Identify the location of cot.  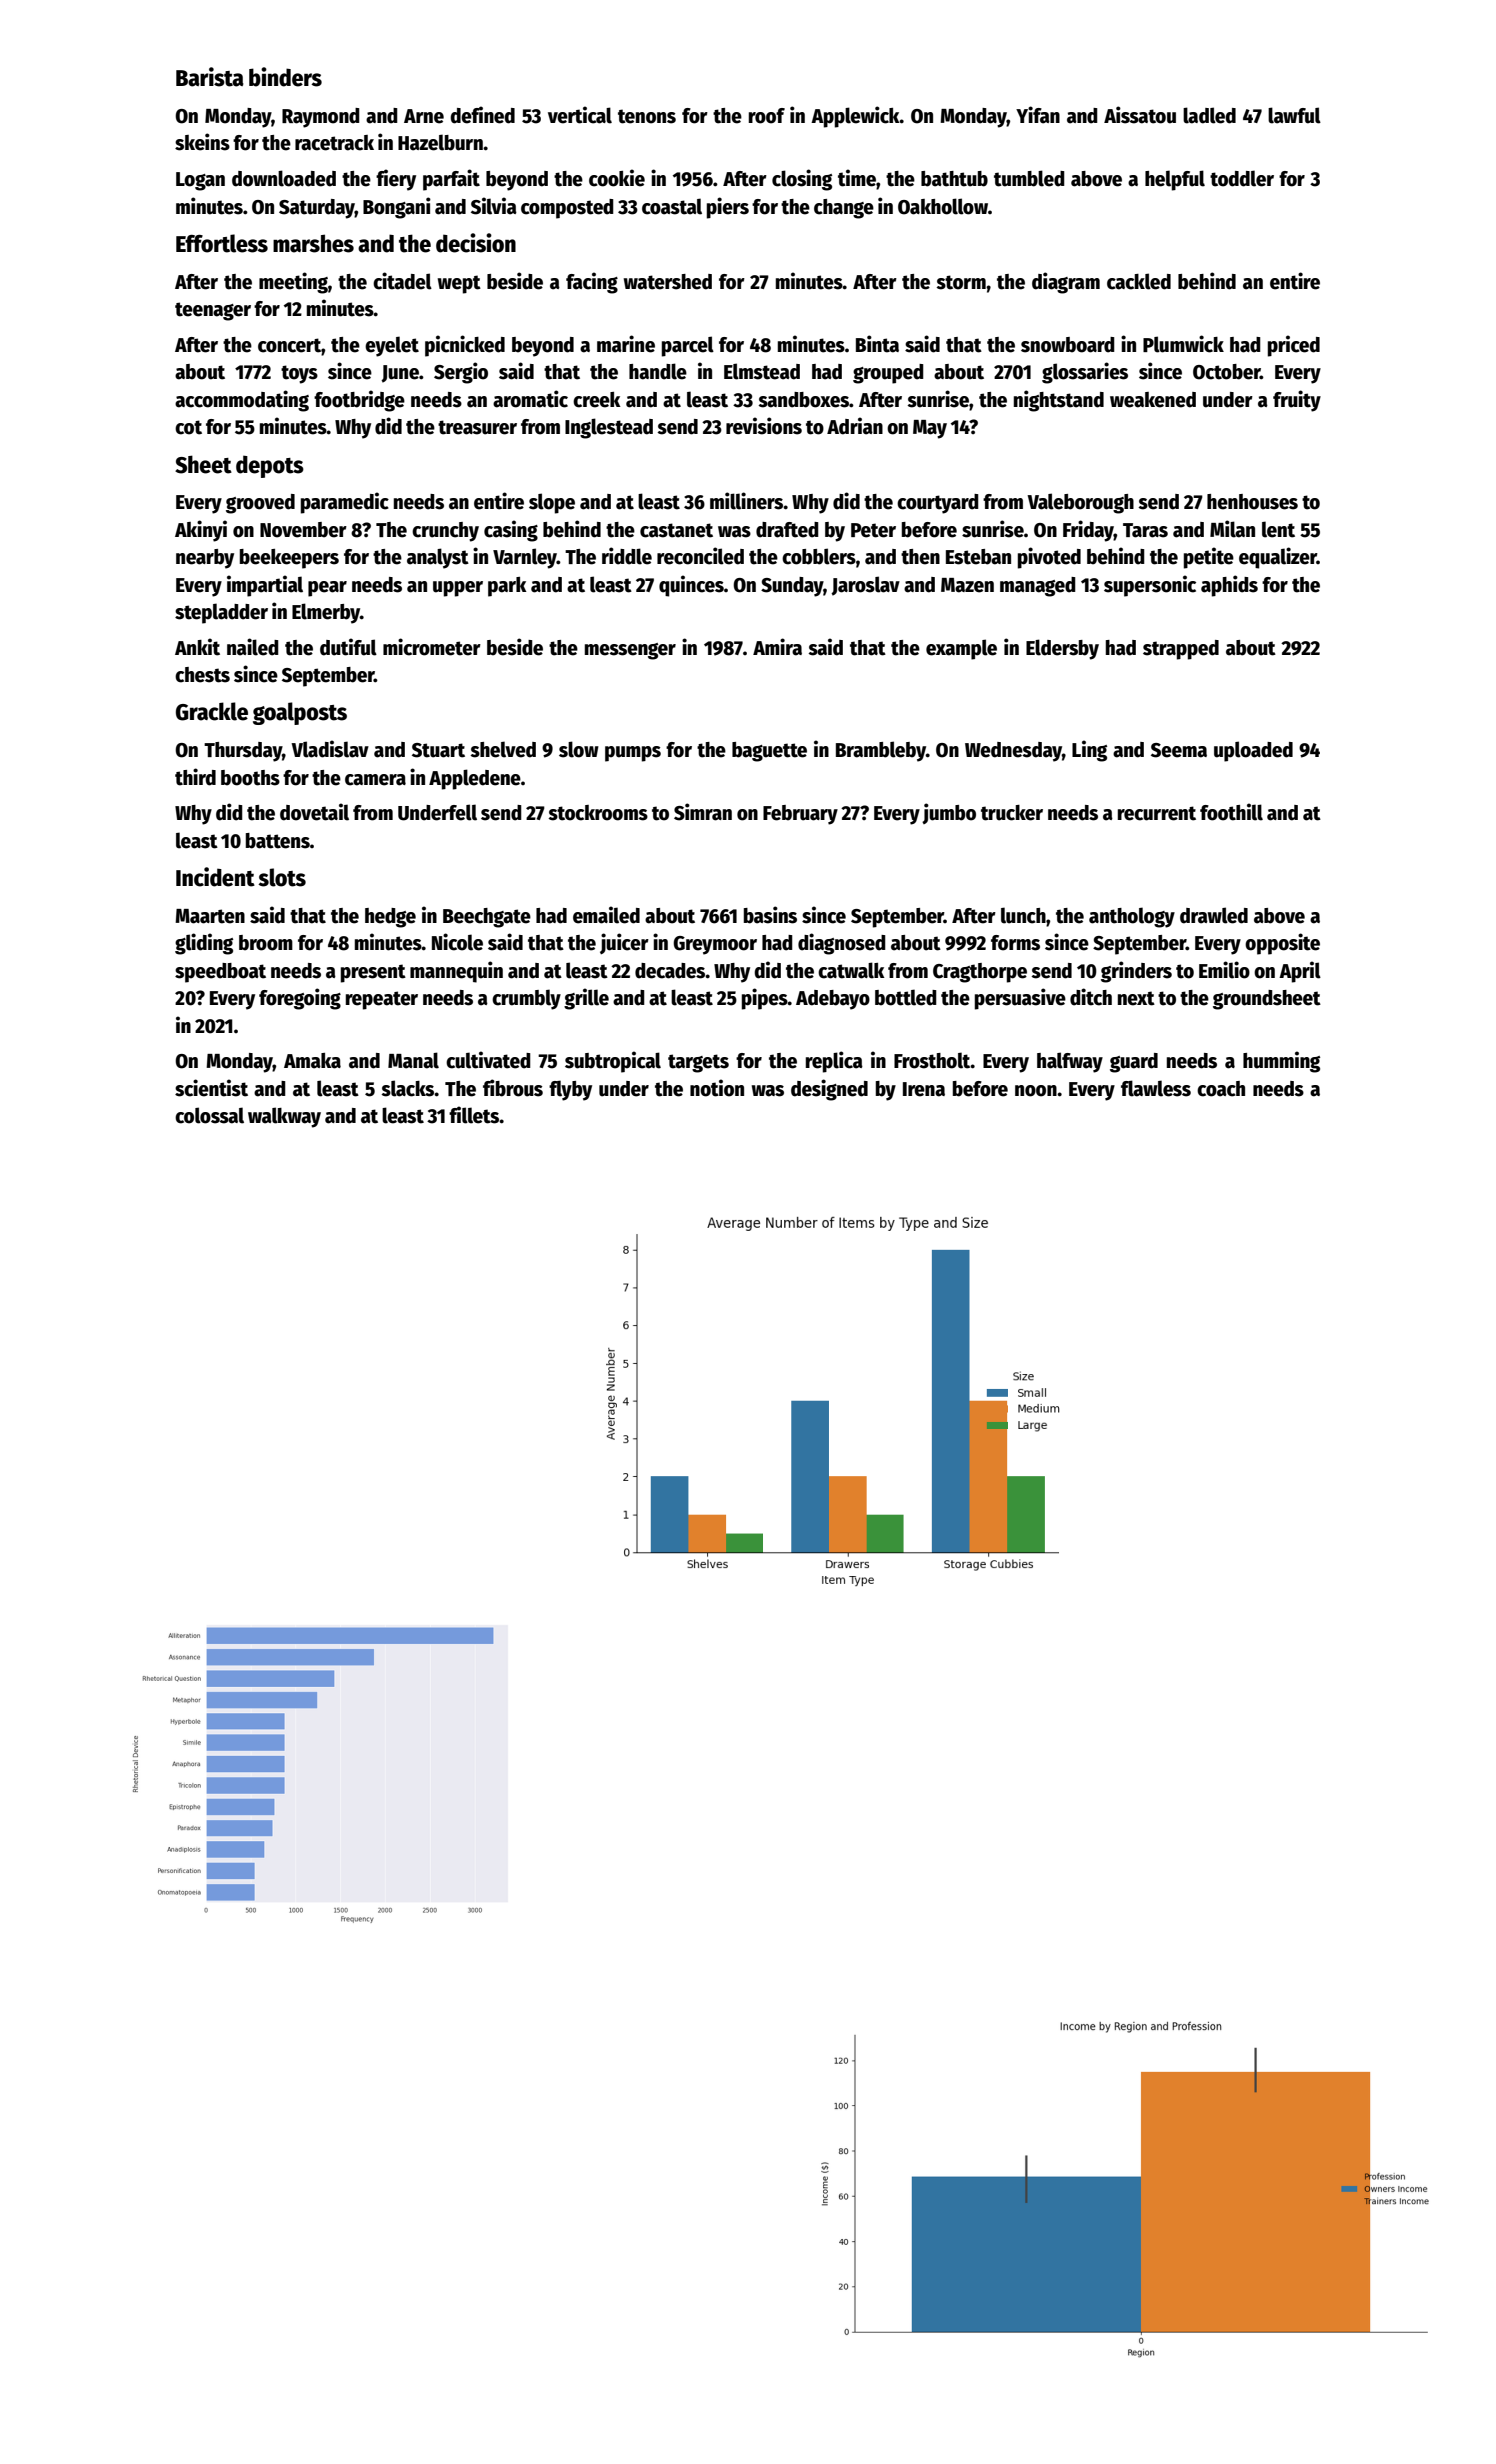
(188, 427).
